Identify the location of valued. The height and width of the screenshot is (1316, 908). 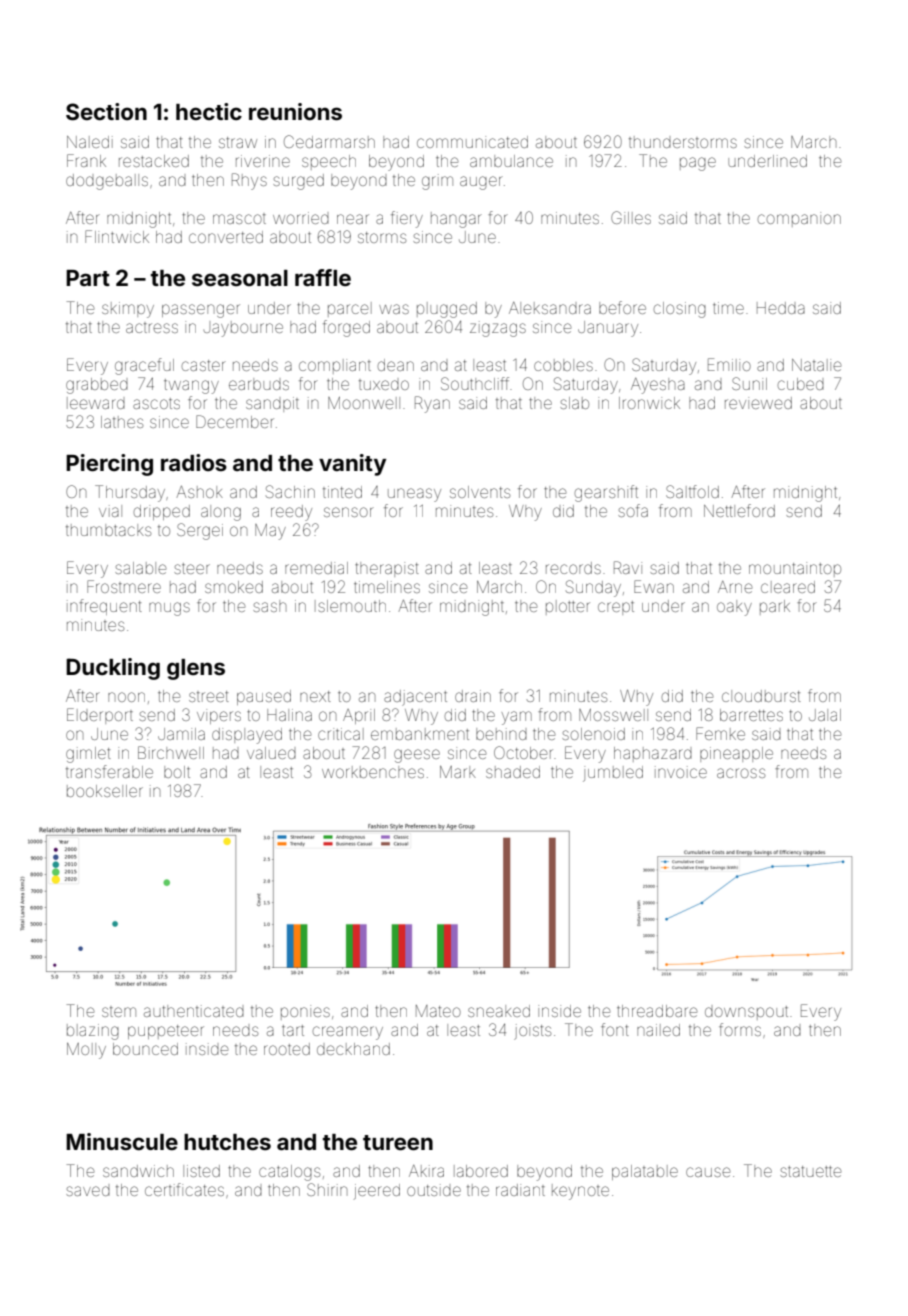
(271, 753).
